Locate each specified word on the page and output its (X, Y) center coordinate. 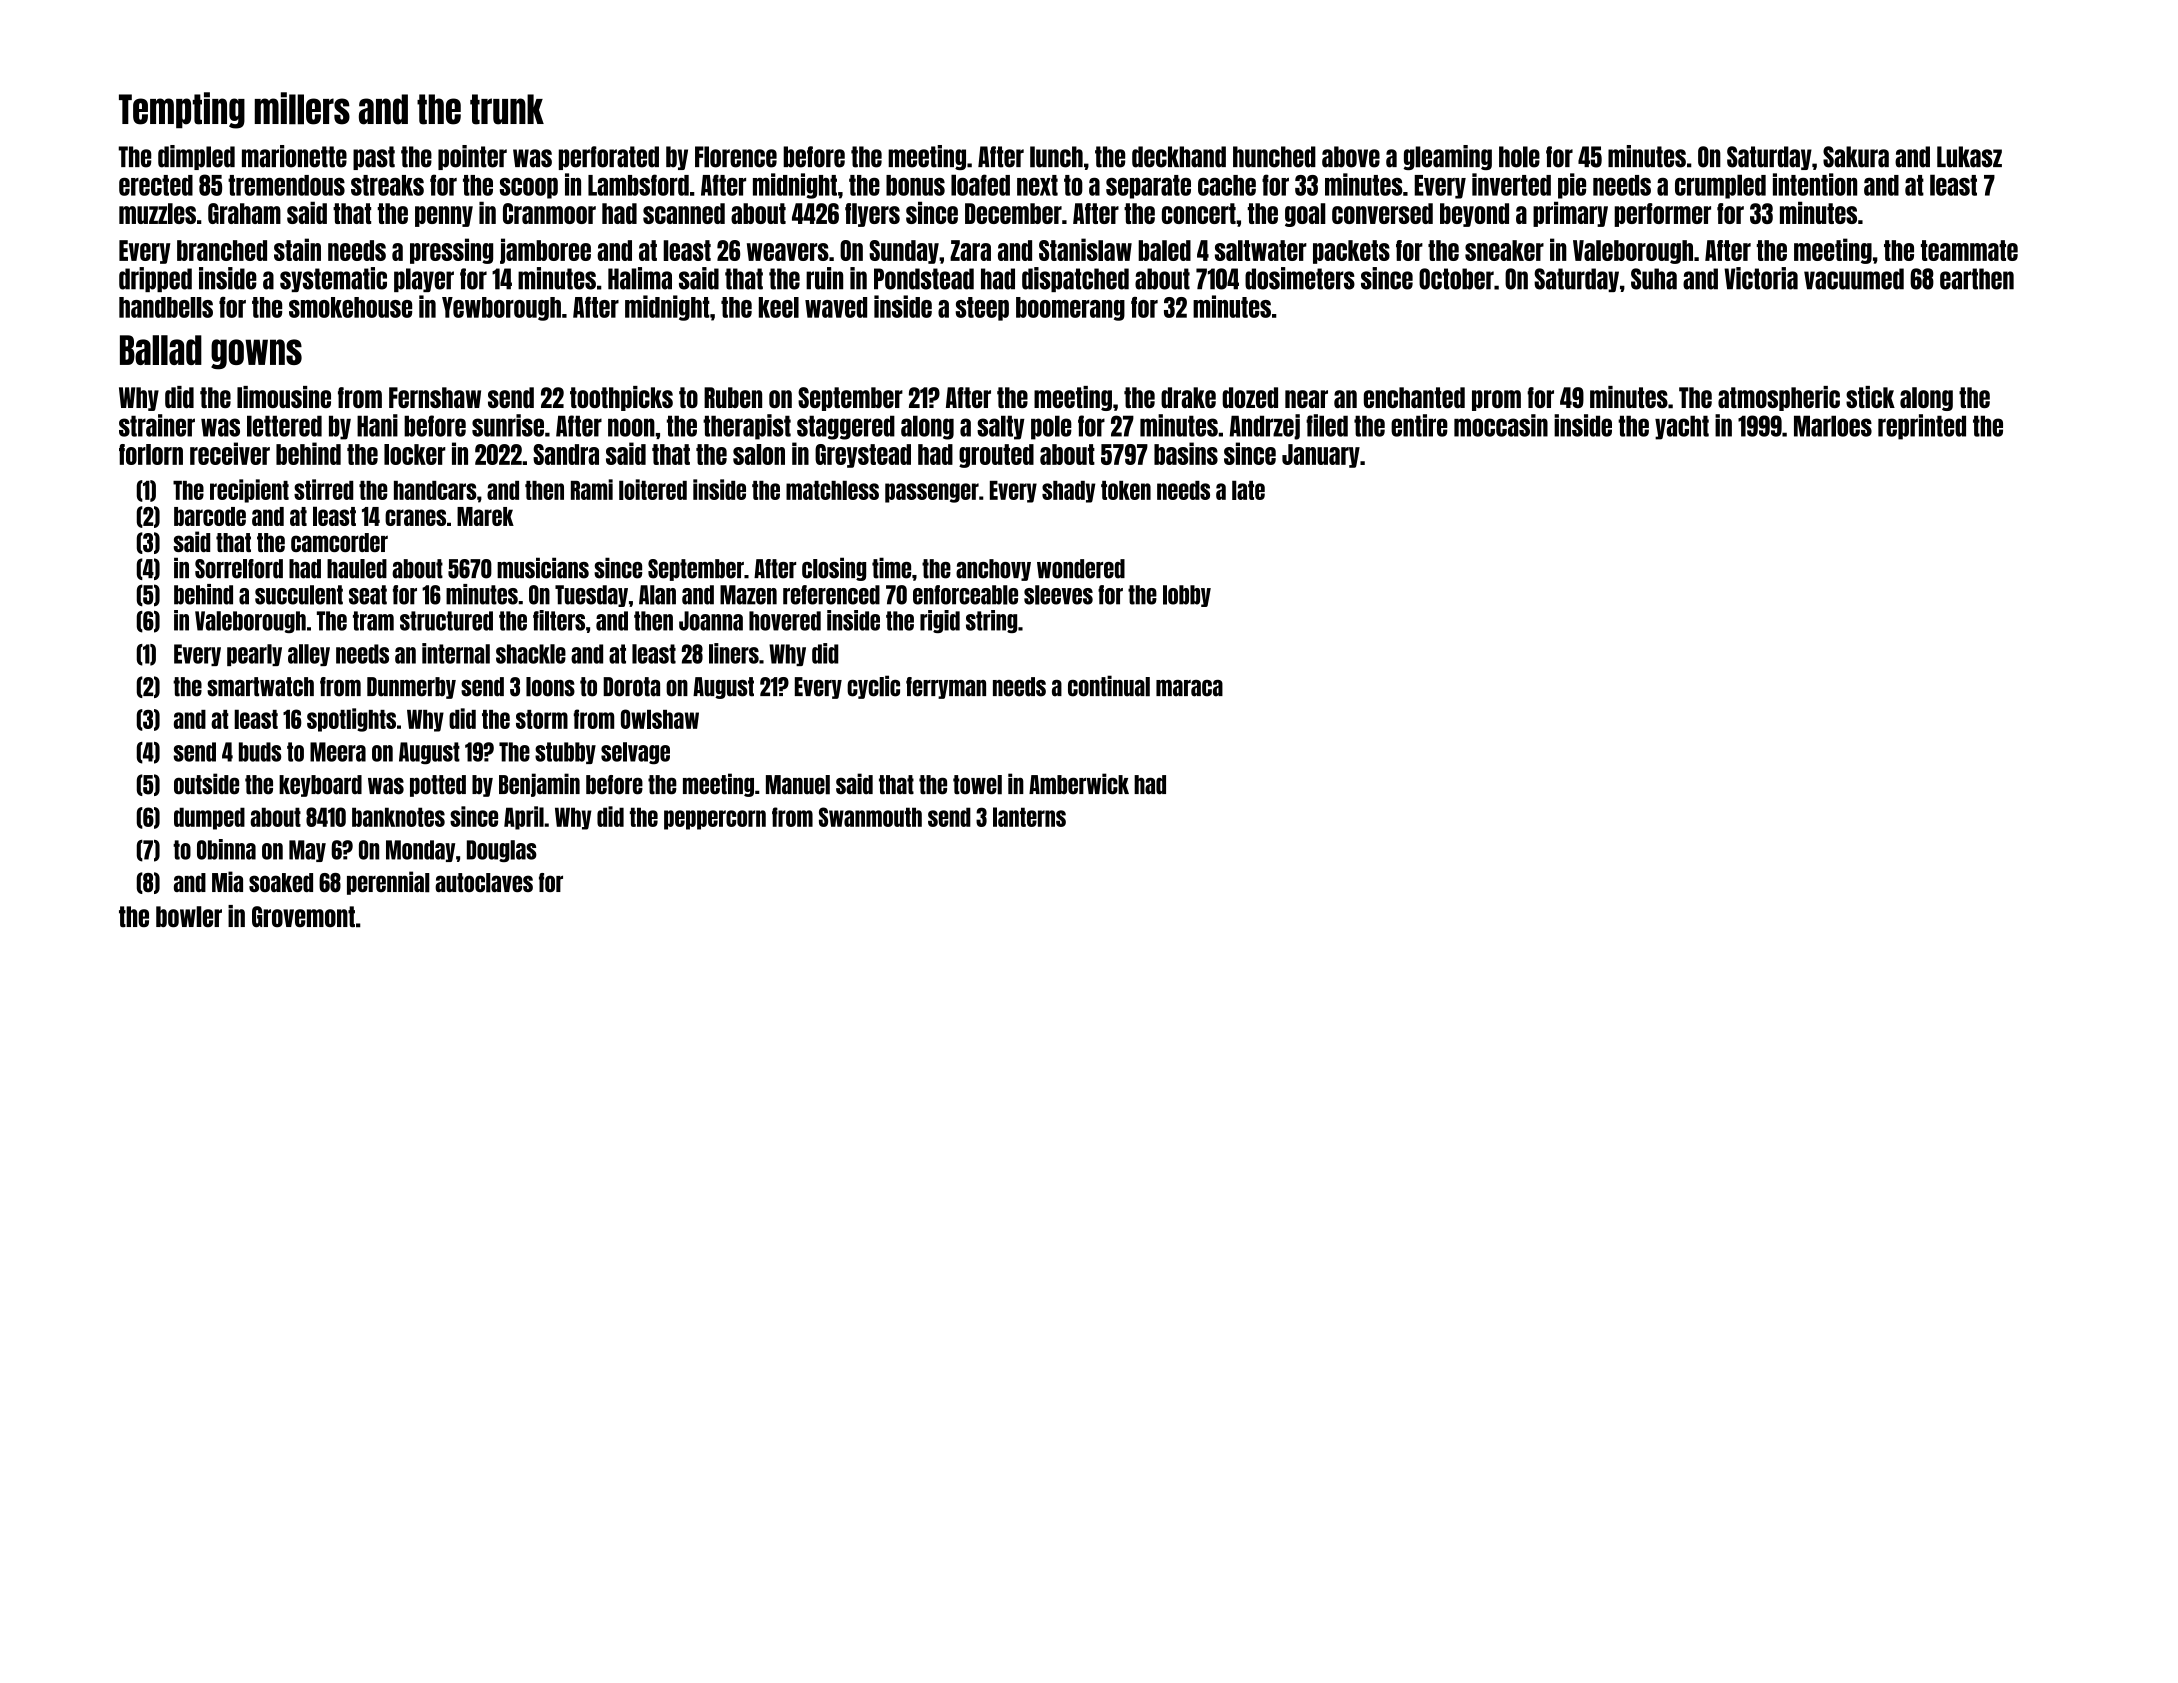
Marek (485, 516)
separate (1148, 187)
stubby (565, 753)
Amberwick (1079, 784)
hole (1519, 157)
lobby (1187, 596)
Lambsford (638, 185)
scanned (684, 213)
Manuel (798, 785)
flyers (872, 215)
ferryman (946, 688)
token (1126, 490)
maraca (1189, 688)
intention (1815, 184)
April (524, 818)
